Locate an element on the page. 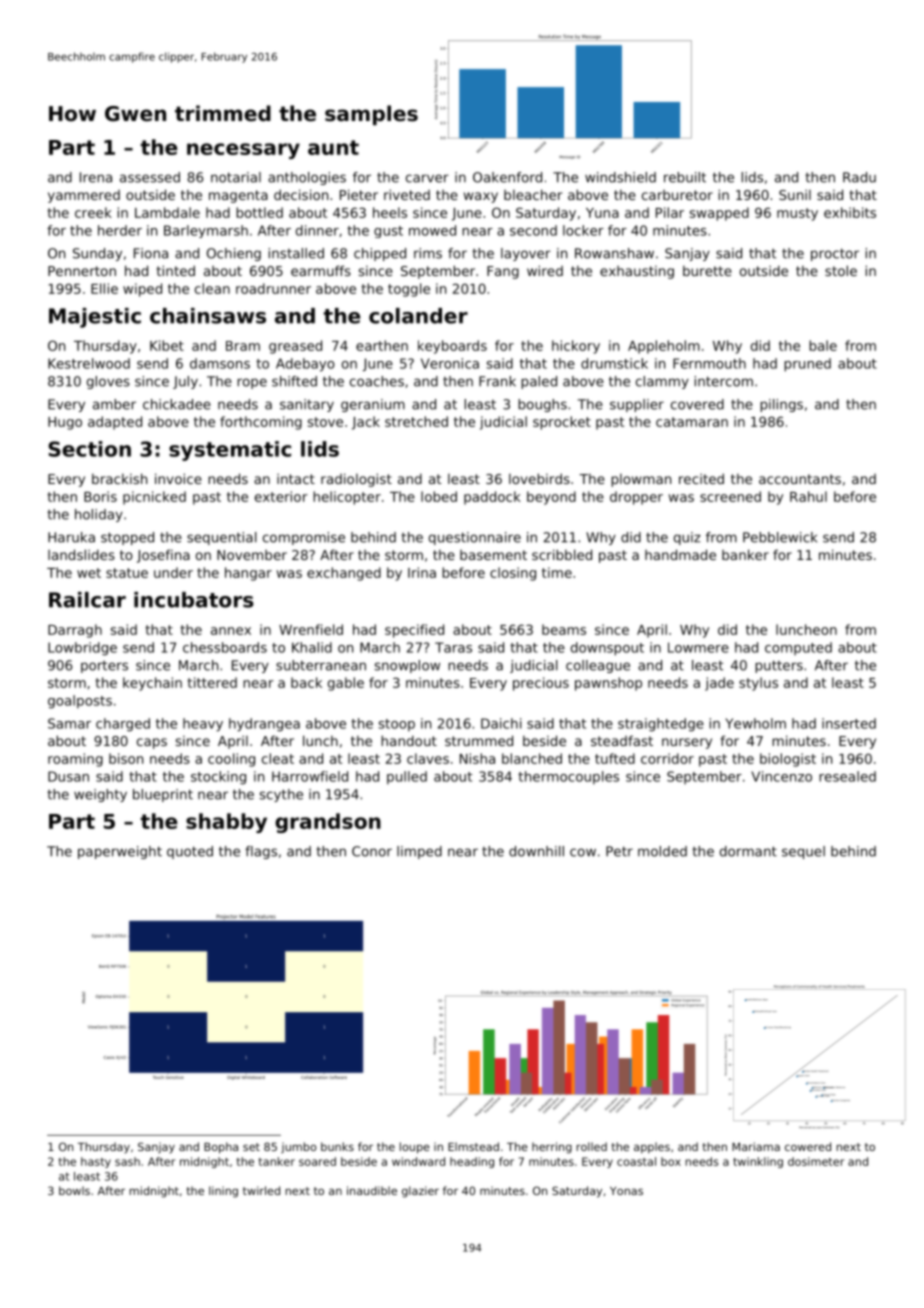  Elmstead is located at coordinates (473, 1146).
